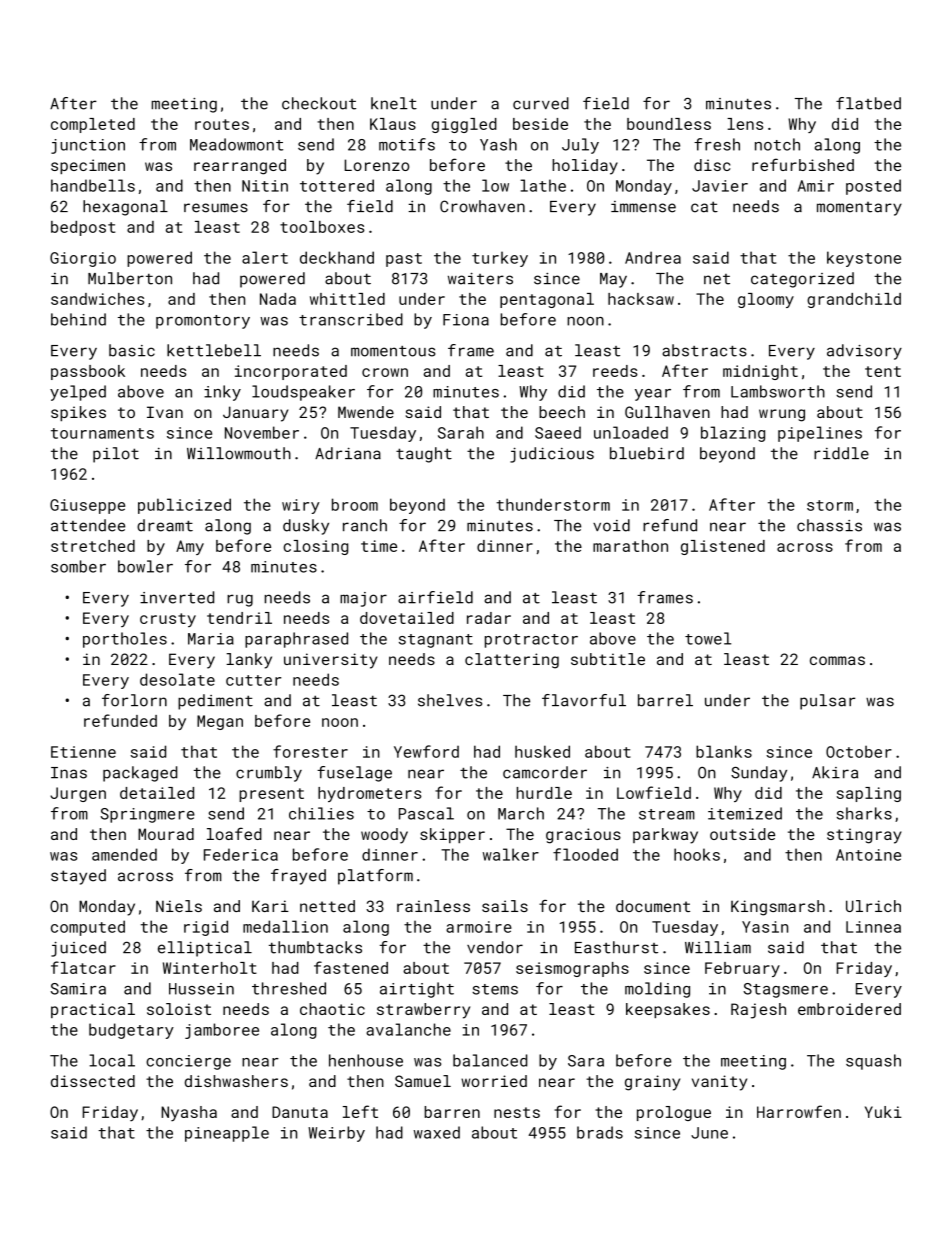 This image has width=952, height=1233. Describe the element at coordinates (319, 103) in the image. I see `checkout` at that location.
